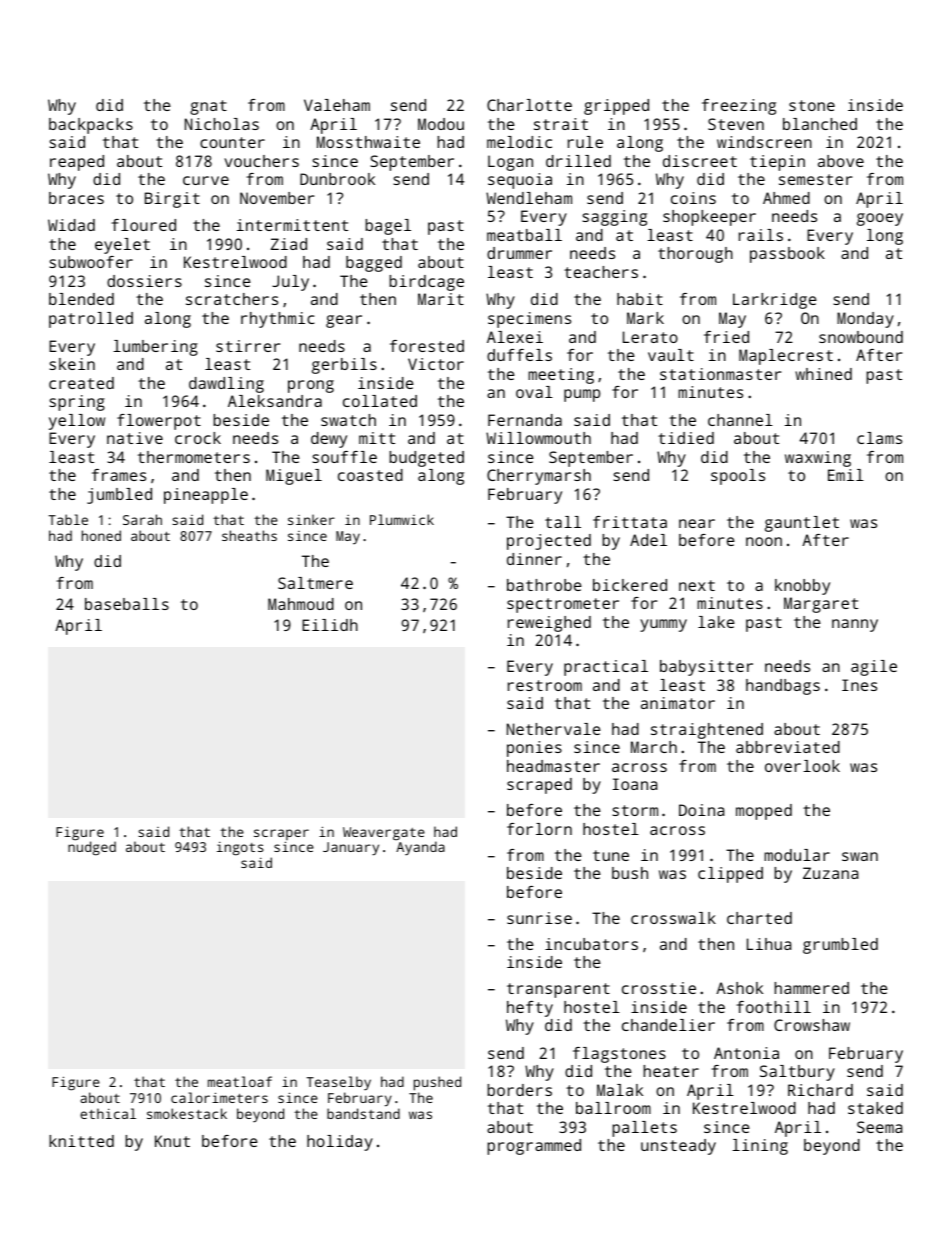 The height and width of the screenshot is (1233, 952). Describe the element at coordinates (340, 1143) in the screenshot. I see `holiday` at that location.
